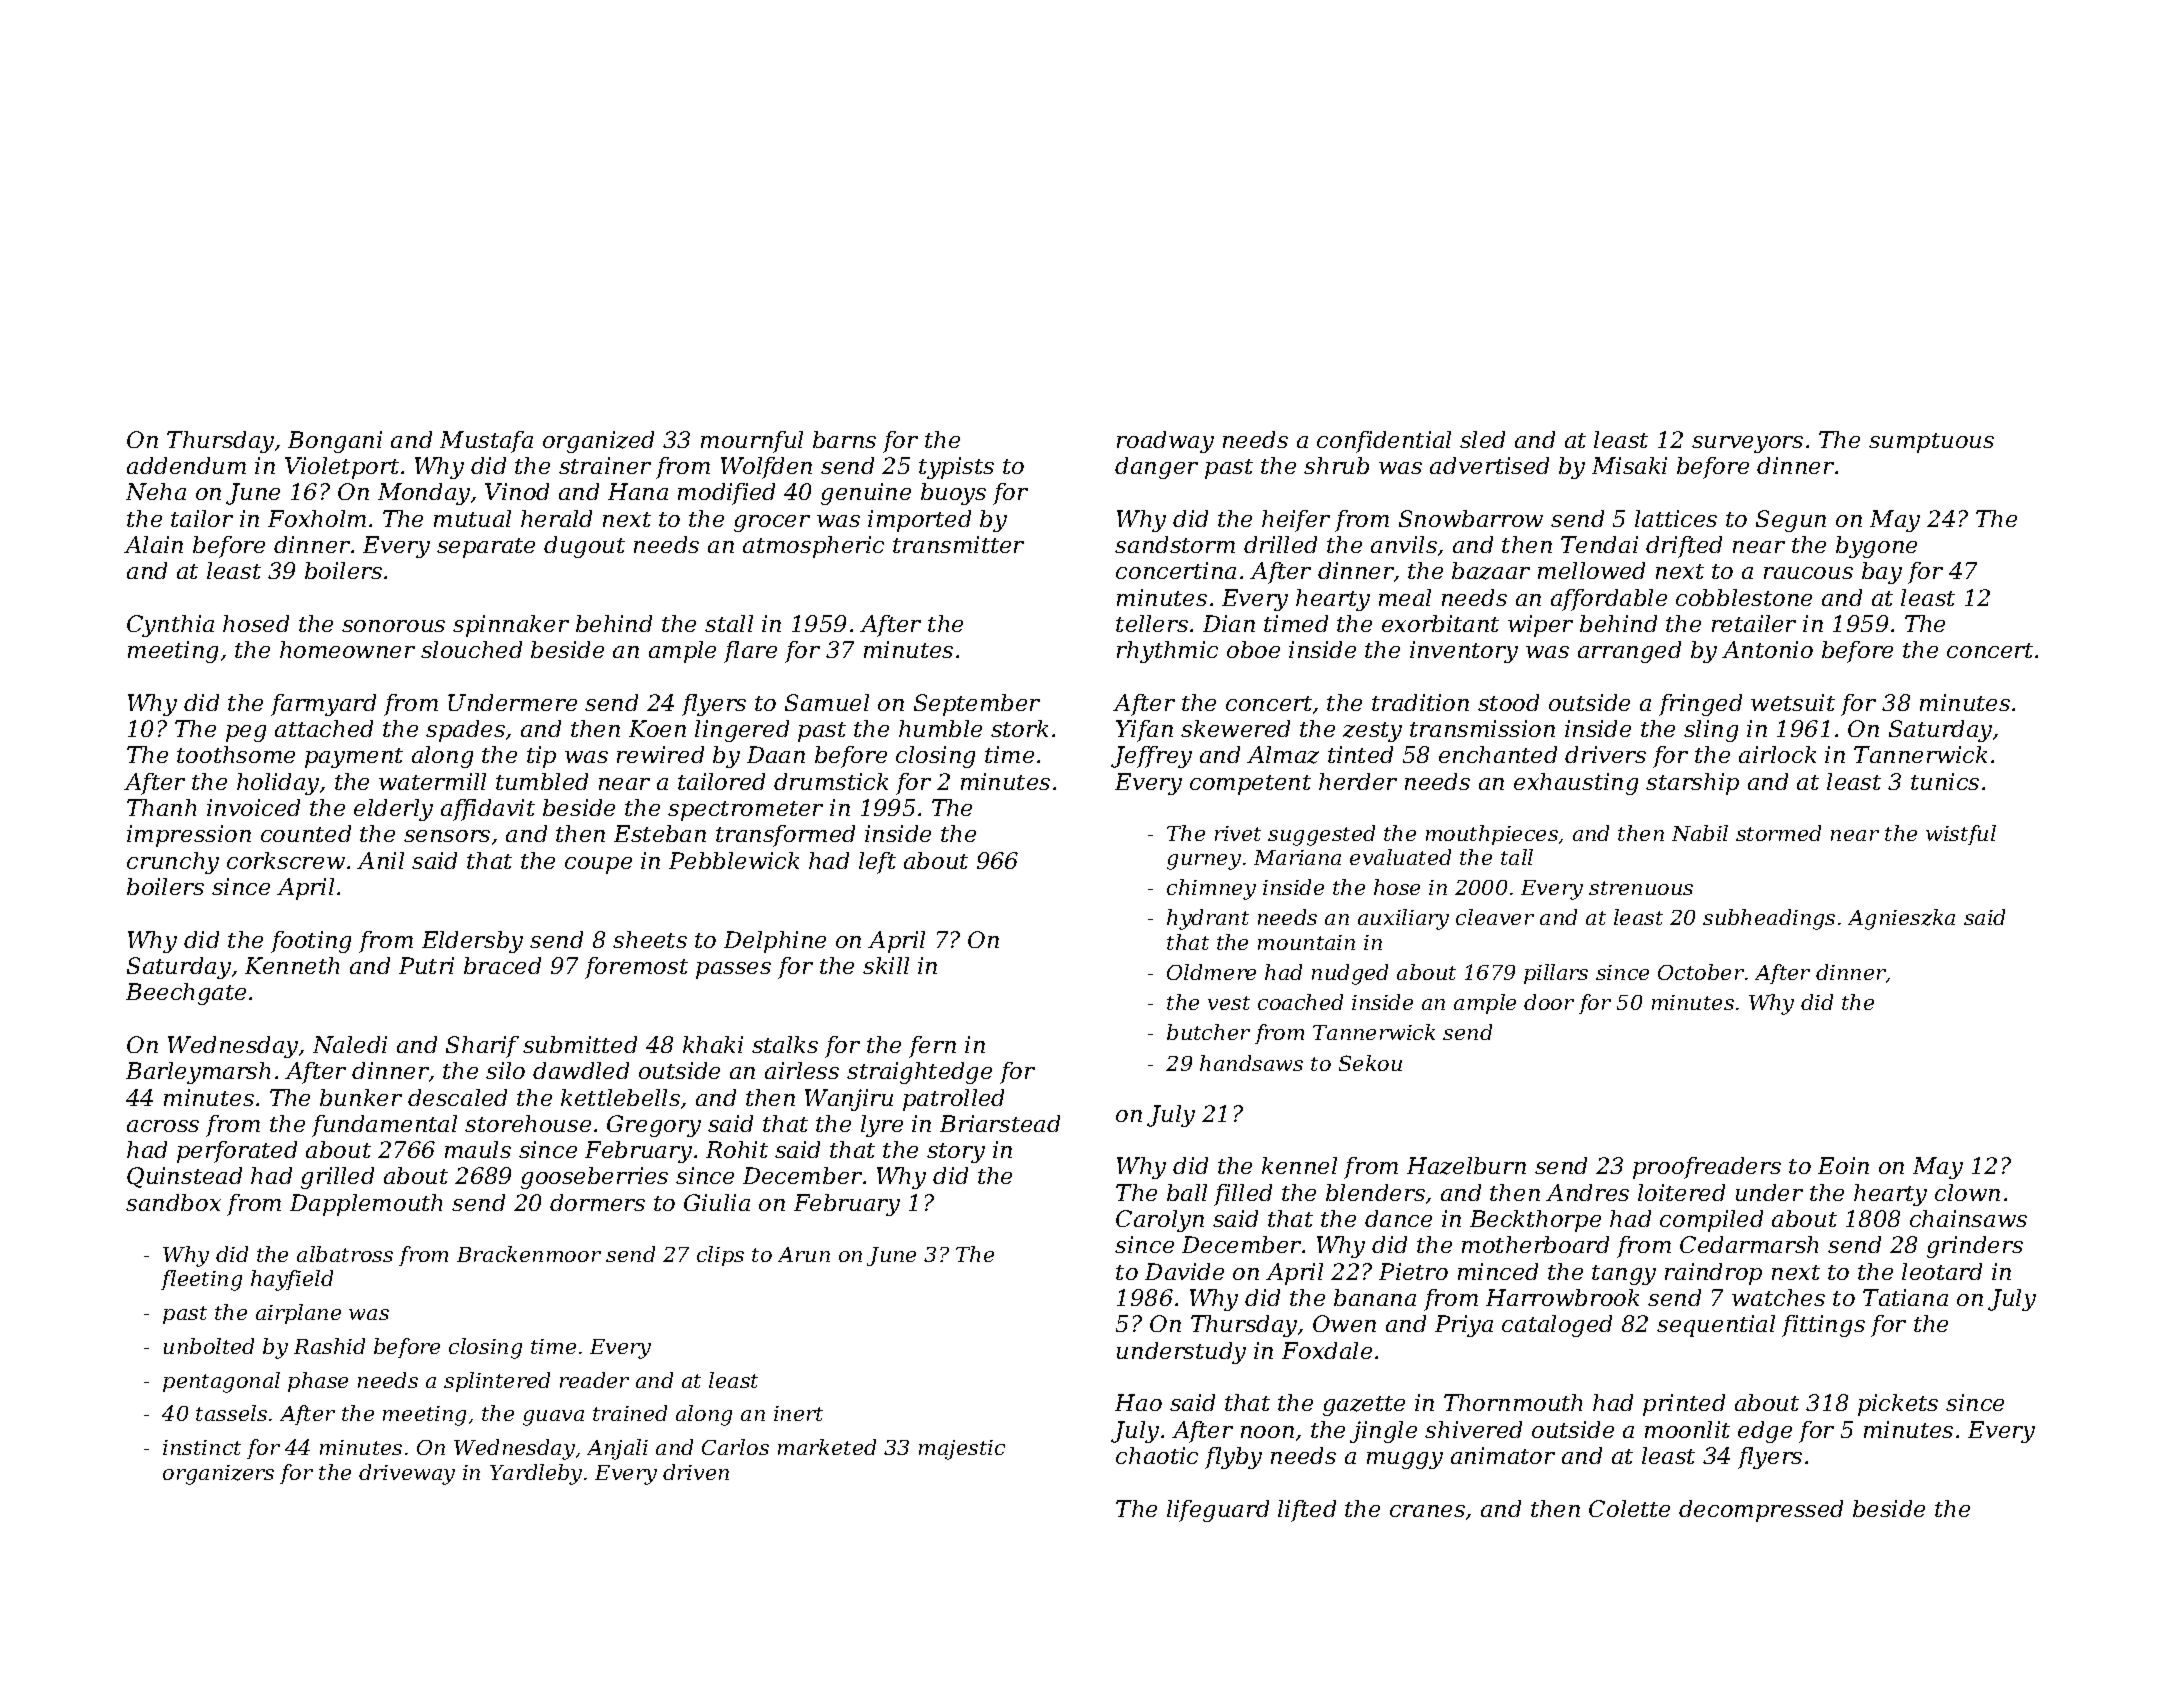 The height and width of the screenshot is (1683, 2178). Describe the element at coordinates (1495, 917) in the screenshot. I see `cleaver` at that location.
